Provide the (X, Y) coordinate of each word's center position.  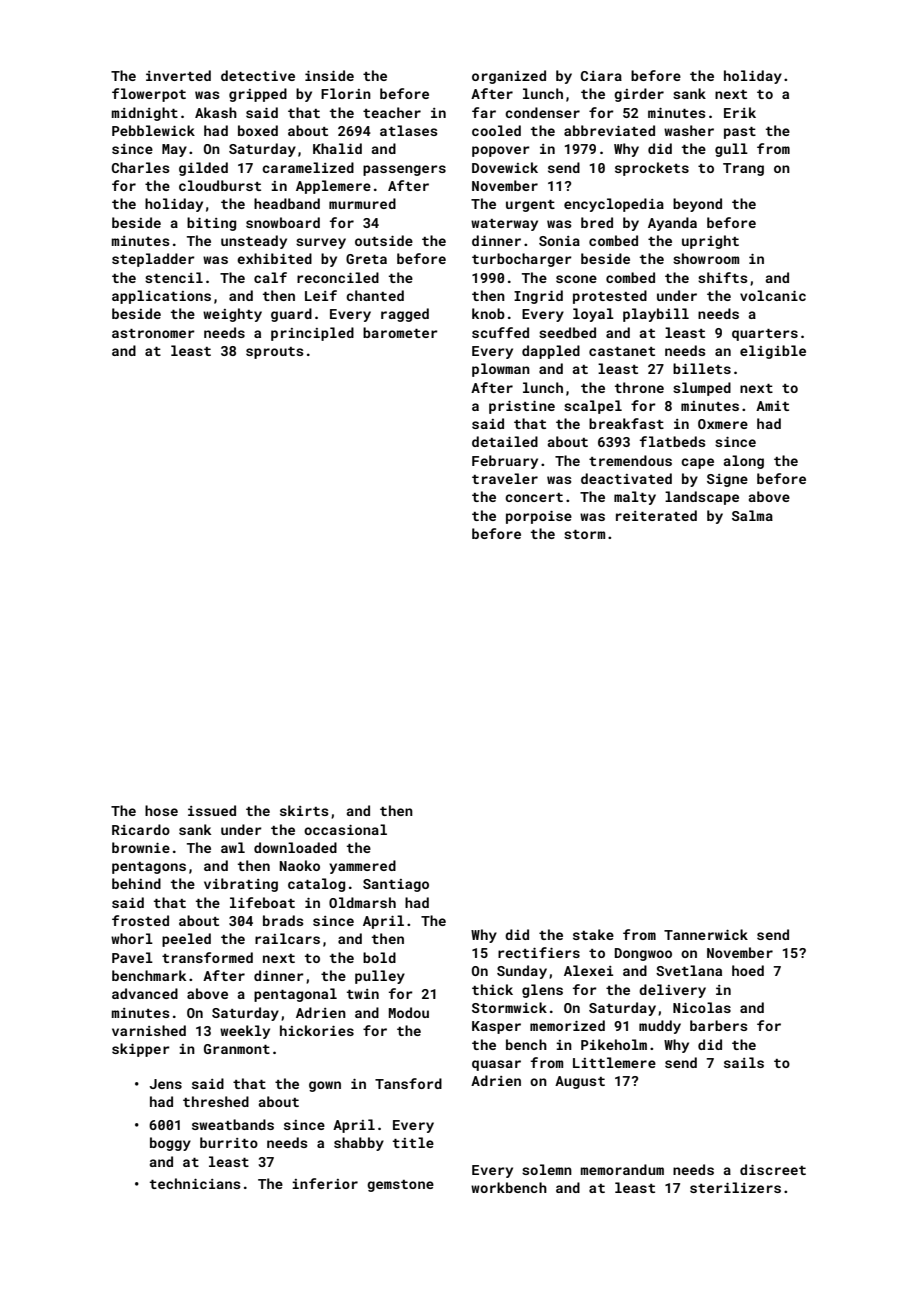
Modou (409, 1012)
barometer (400, 332)
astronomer (153, 333)
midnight (145, 114)
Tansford (408, 1083)
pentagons (149, 868)
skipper (141, 1050)
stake (593, 934)
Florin (346, 93)
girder (639, 95)
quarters (765, 335)
